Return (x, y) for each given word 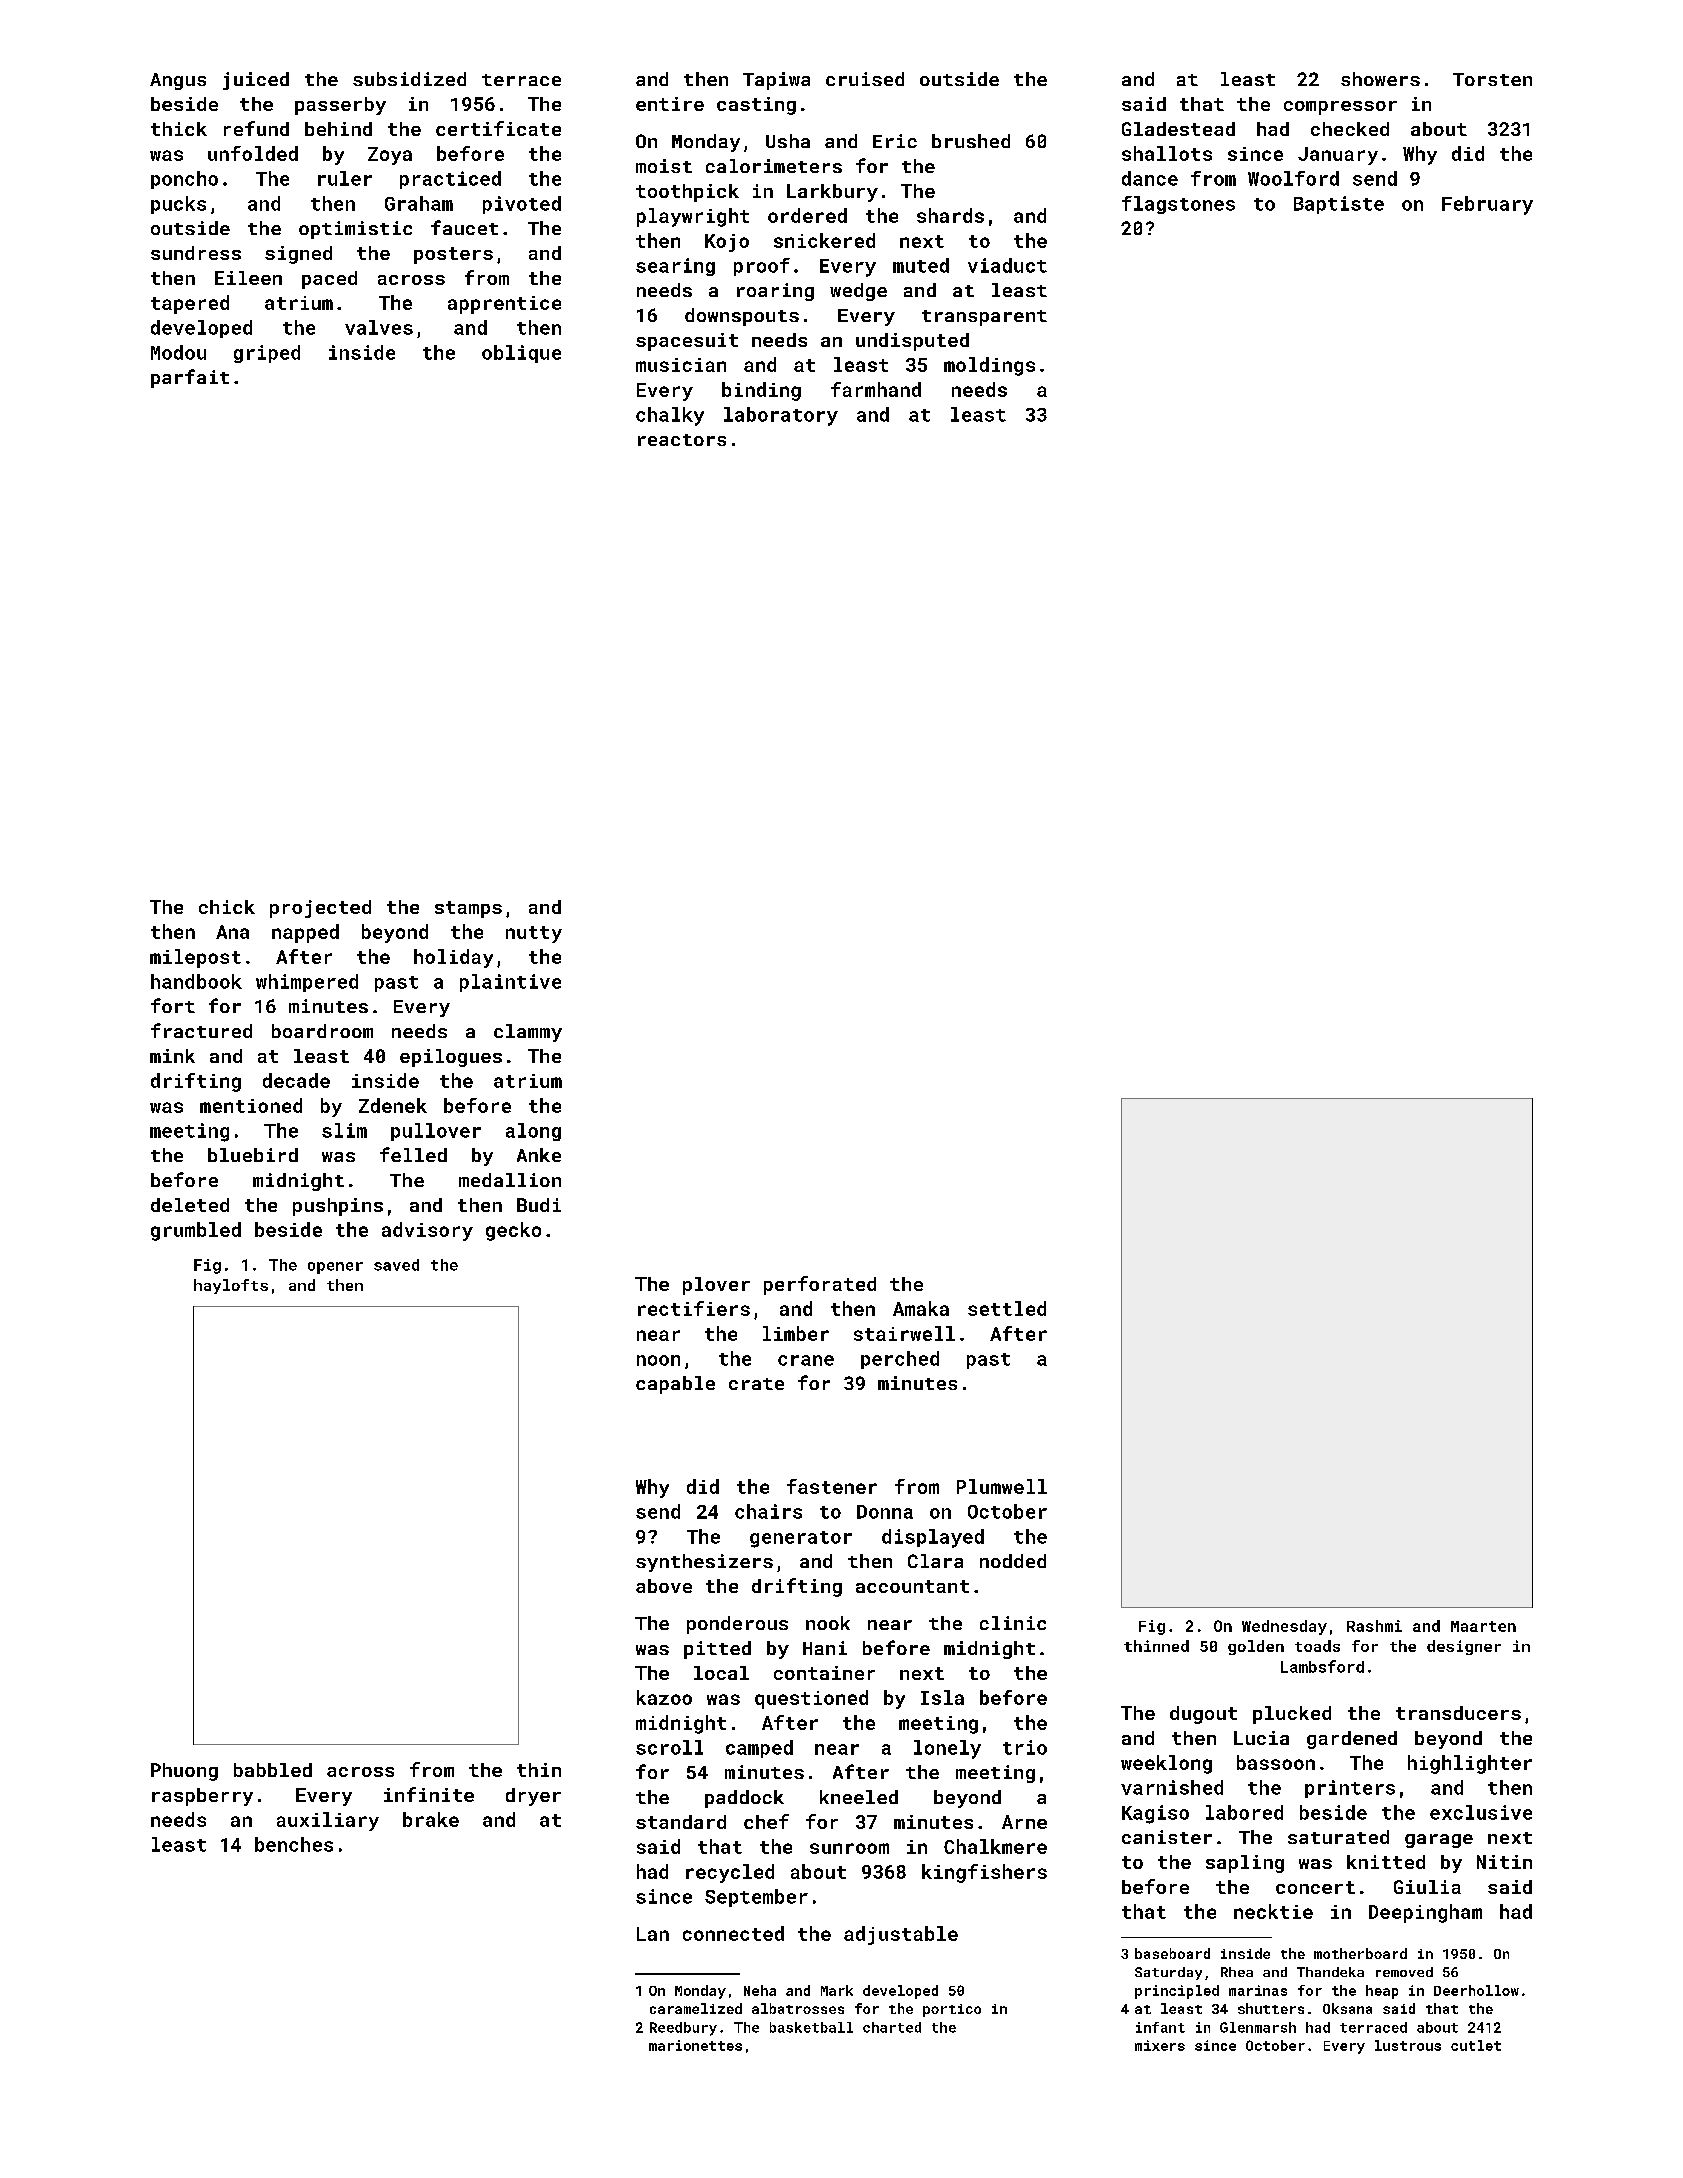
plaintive (510, 983)
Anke (539, 1155)
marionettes (695, 2045)
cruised (865, 79)
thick (179, 129)
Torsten (1492, 79)
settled (1007, 1308)
